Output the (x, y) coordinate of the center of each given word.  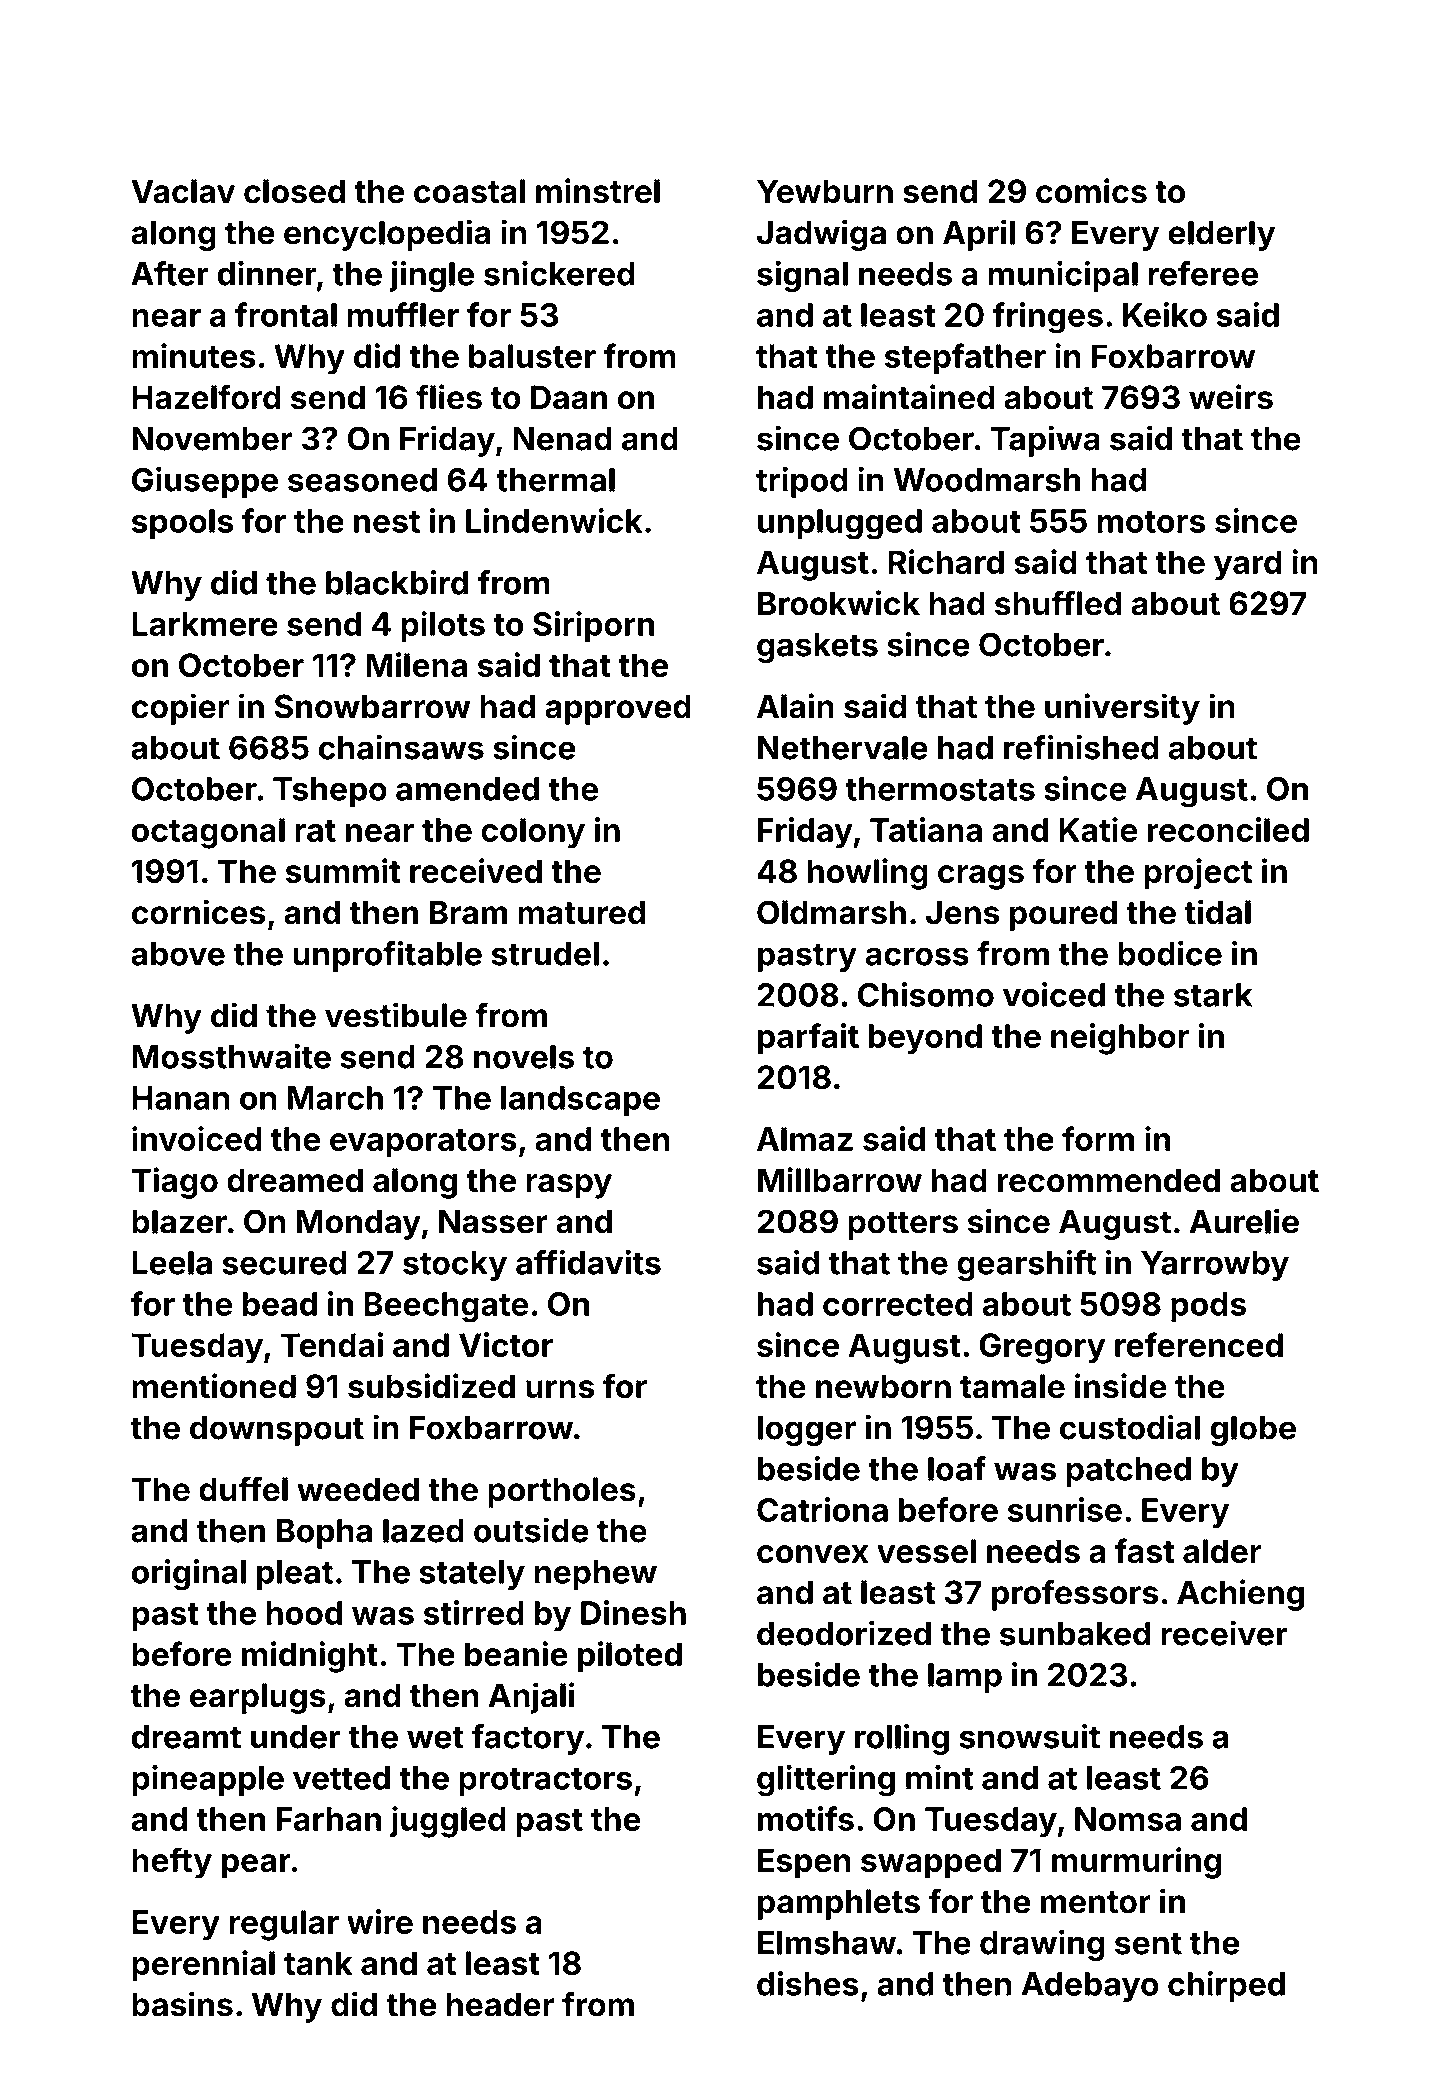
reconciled (1228, 829)
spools (182, 524)
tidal (1218, 912)
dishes (807, 1983)
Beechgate (446, 1307)
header (500, 2005)
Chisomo (926, 994)
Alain (795, 706)
